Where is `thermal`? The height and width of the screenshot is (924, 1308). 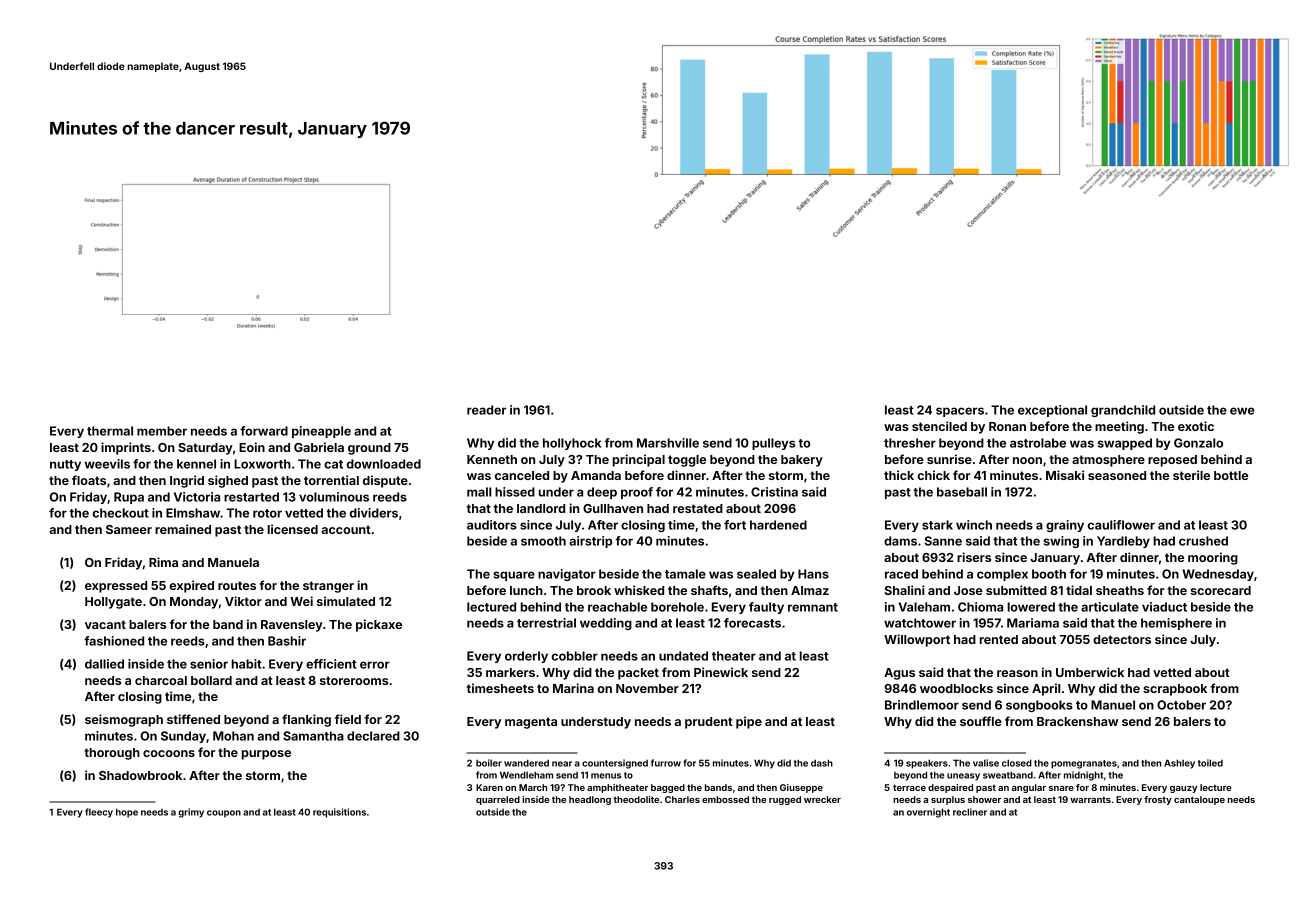
thermal is located at coordinates (110, 431).
